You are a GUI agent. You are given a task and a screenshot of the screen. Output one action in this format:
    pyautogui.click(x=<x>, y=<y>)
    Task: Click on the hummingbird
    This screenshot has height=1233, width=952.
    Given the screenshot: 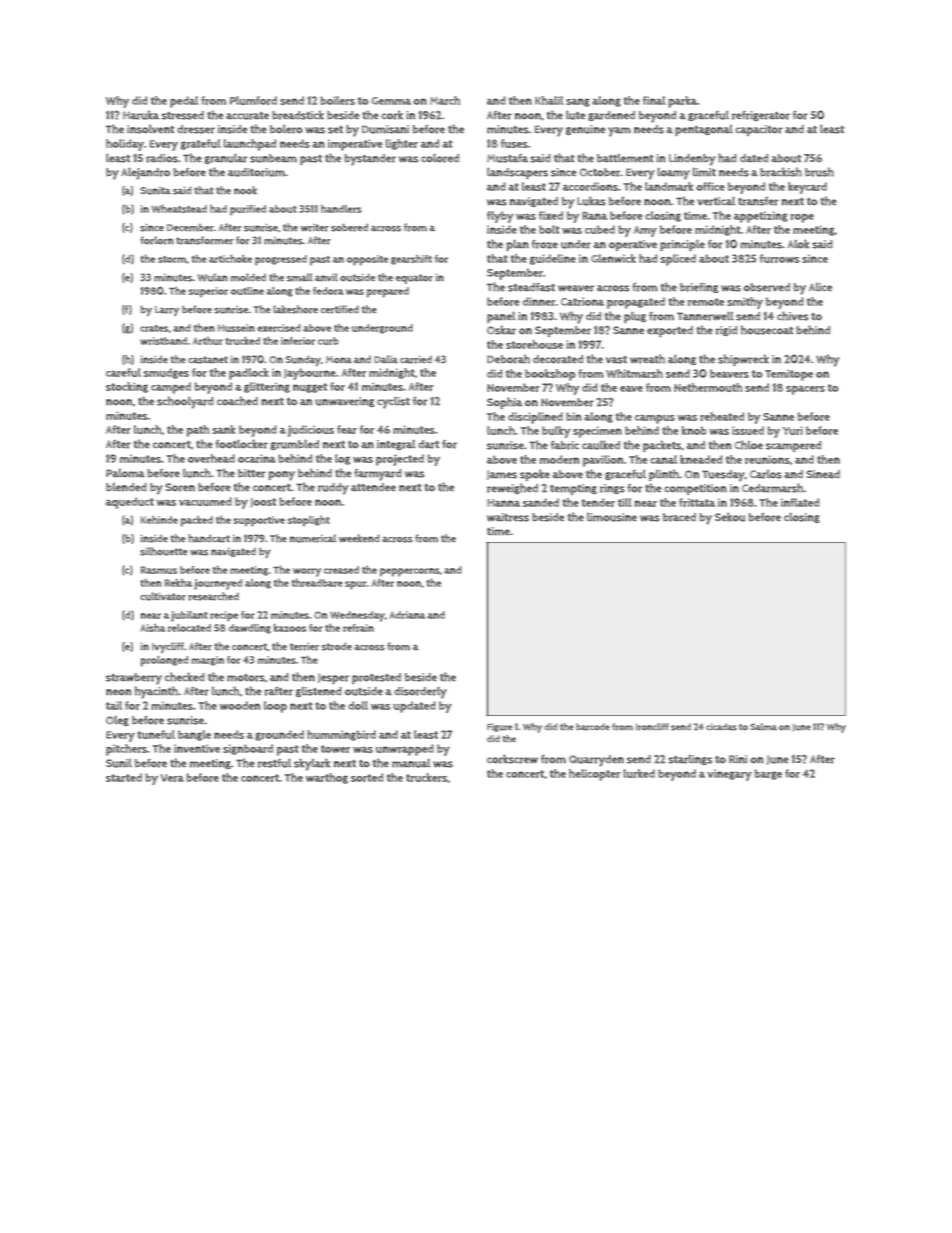 What is the action you would take?
    pyautogui.click(x=341, y=735)
